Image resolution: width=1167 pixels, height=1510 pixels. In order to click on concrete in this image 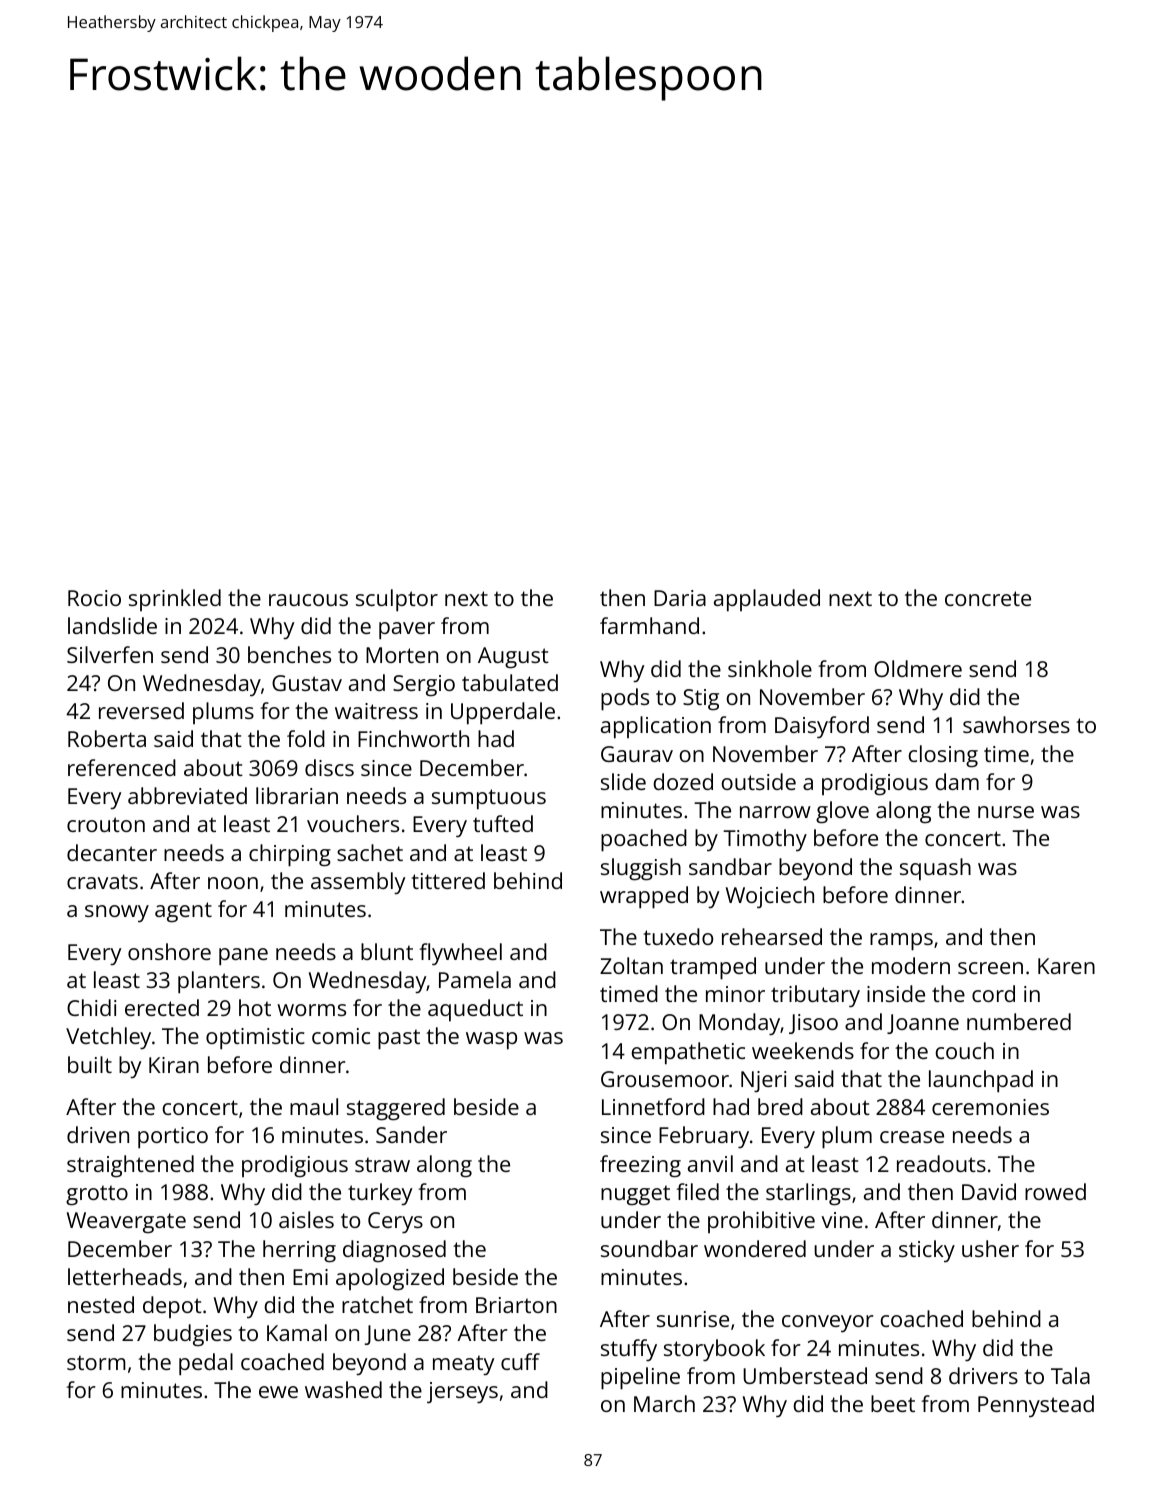, I will do `click(988, 598)`.
